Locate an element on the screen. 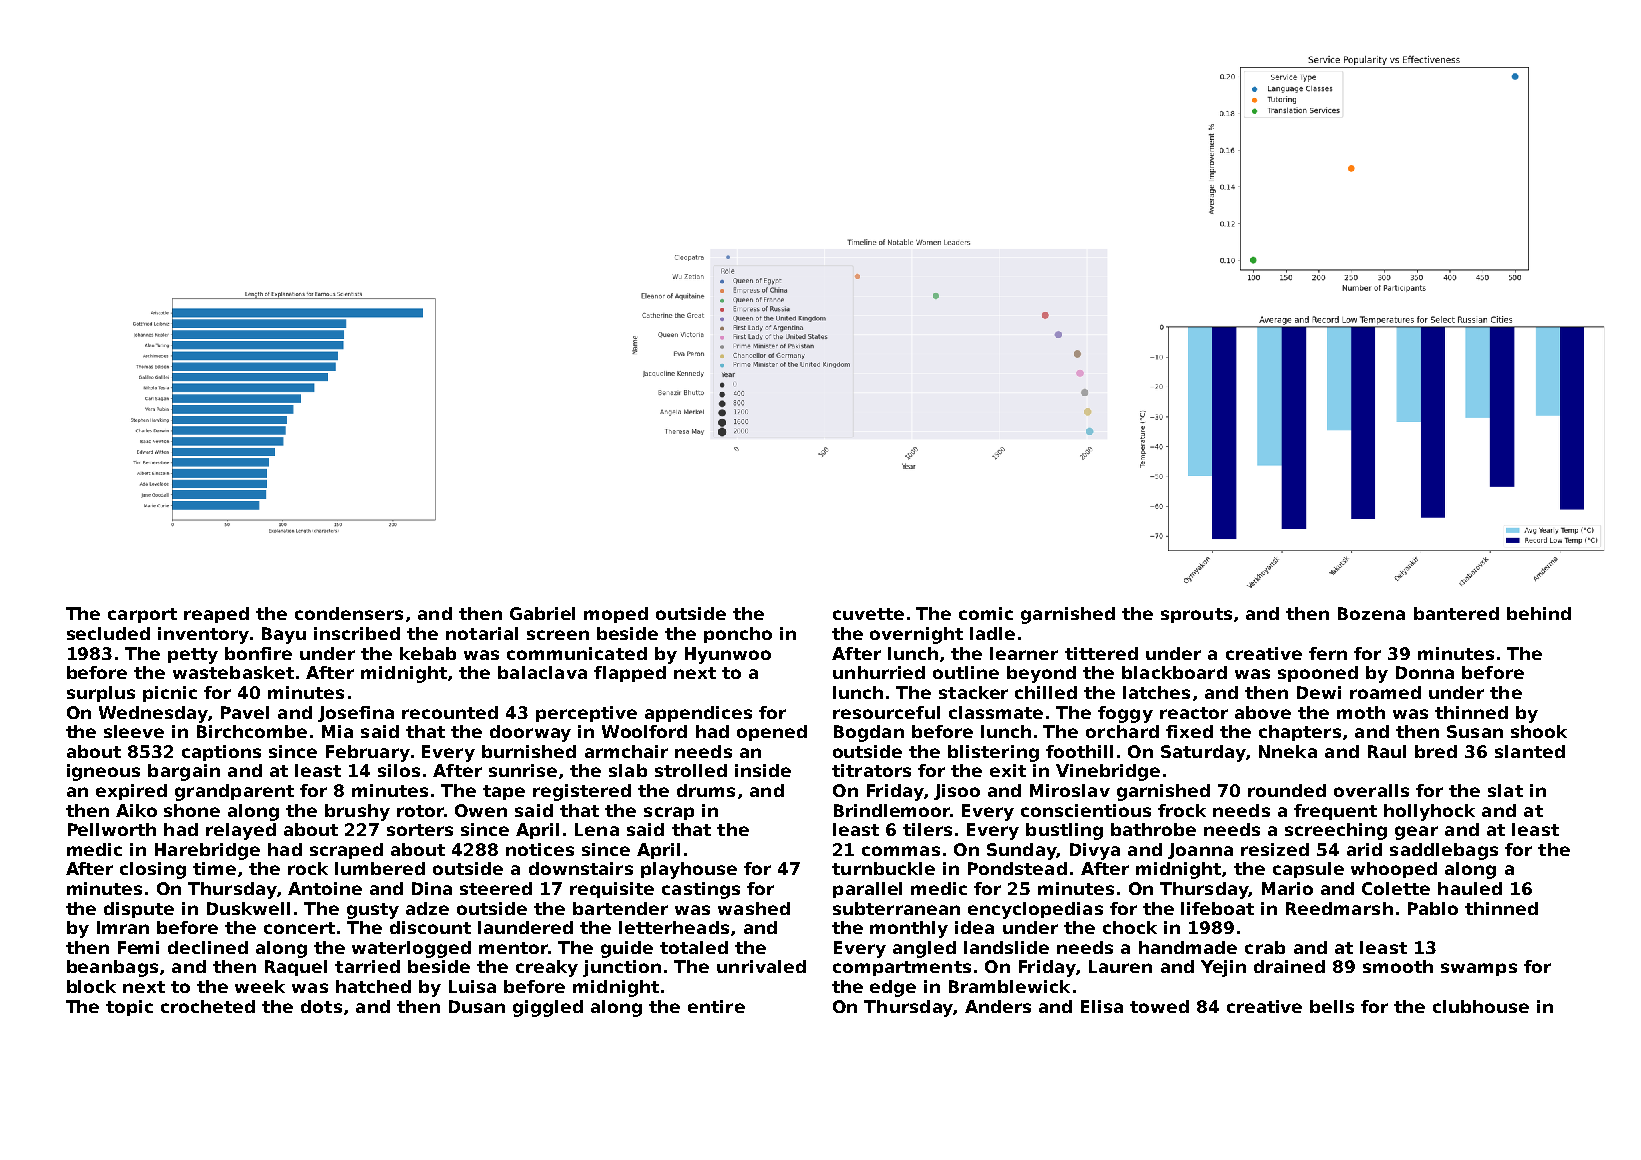 The width and height of the screenshot is (1641, 1160). slanted is located at coordinates (1530, 751).
